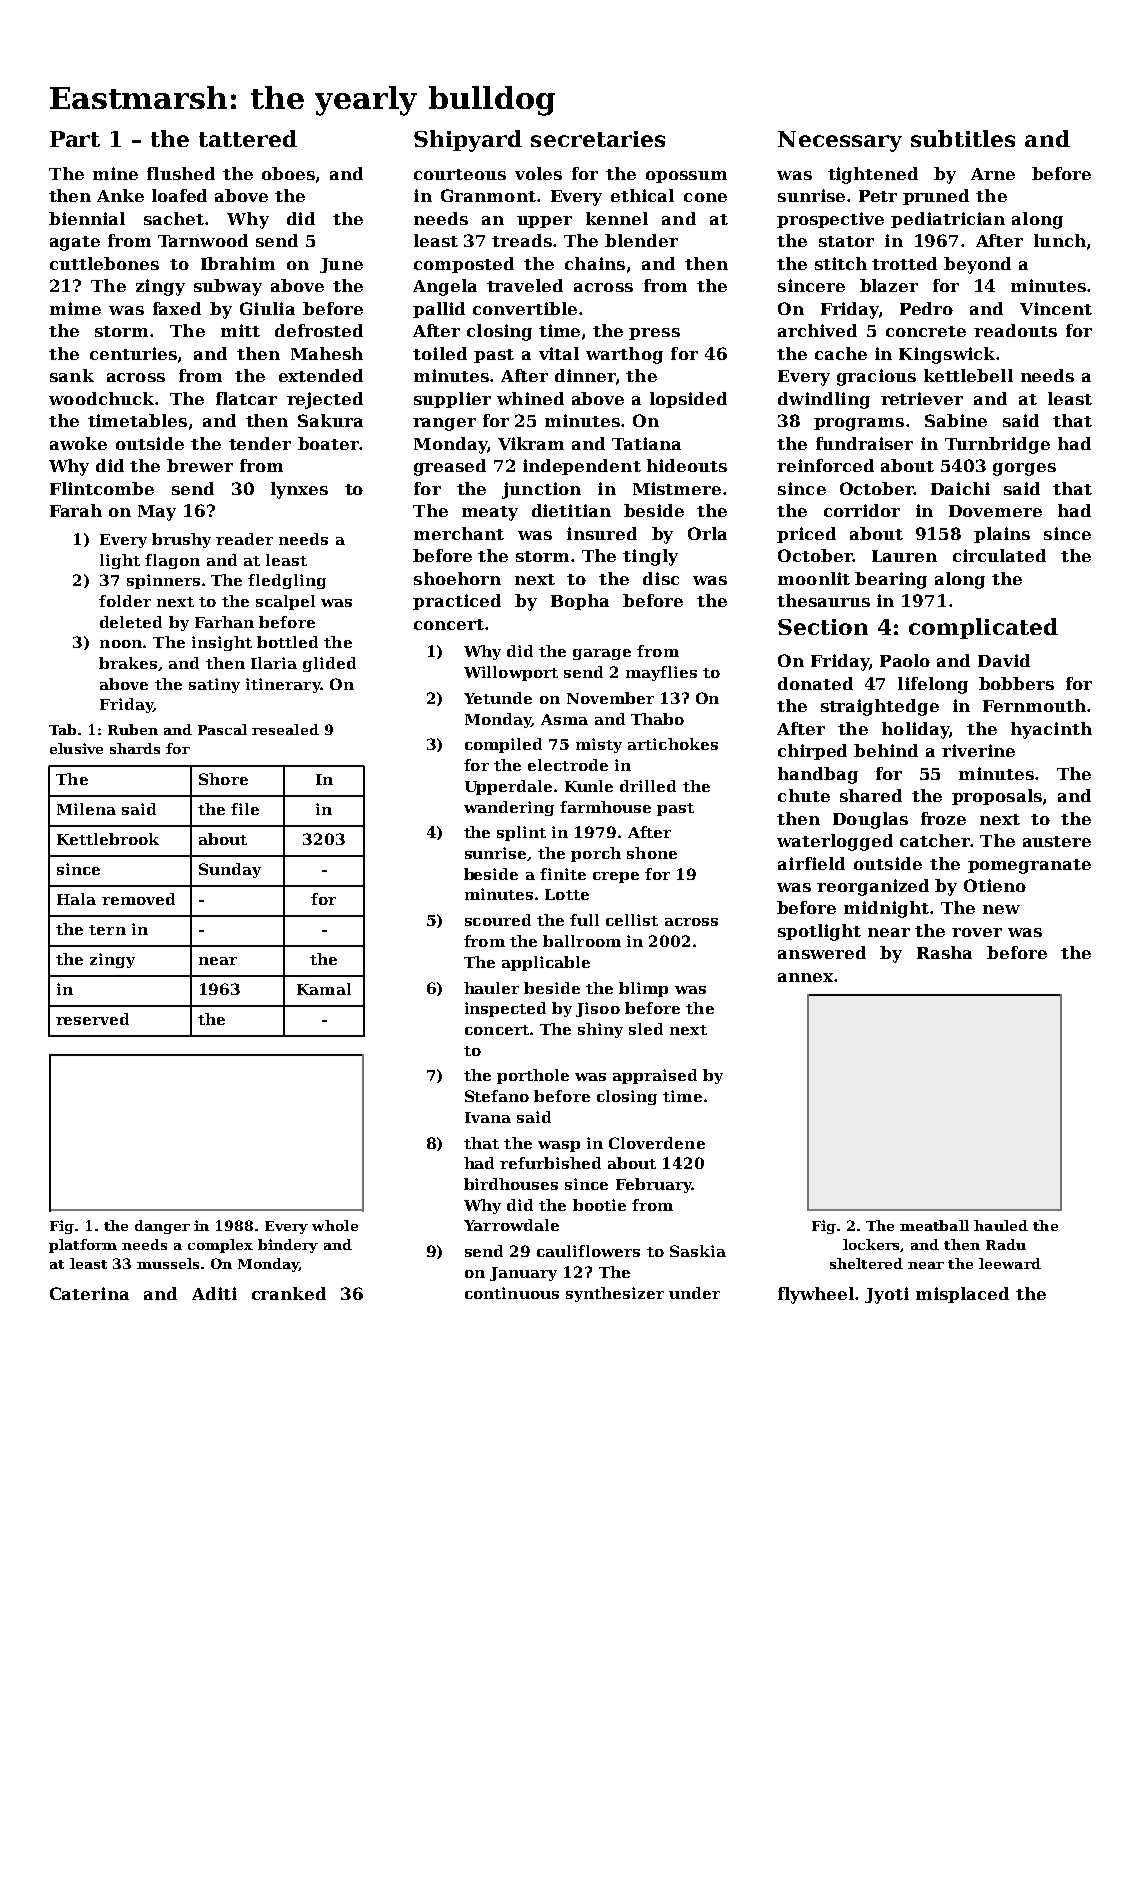  What do you see at coordinates (230, 870) in the screenshot?
I see `Sunday` at bounding box center [230, 870].
